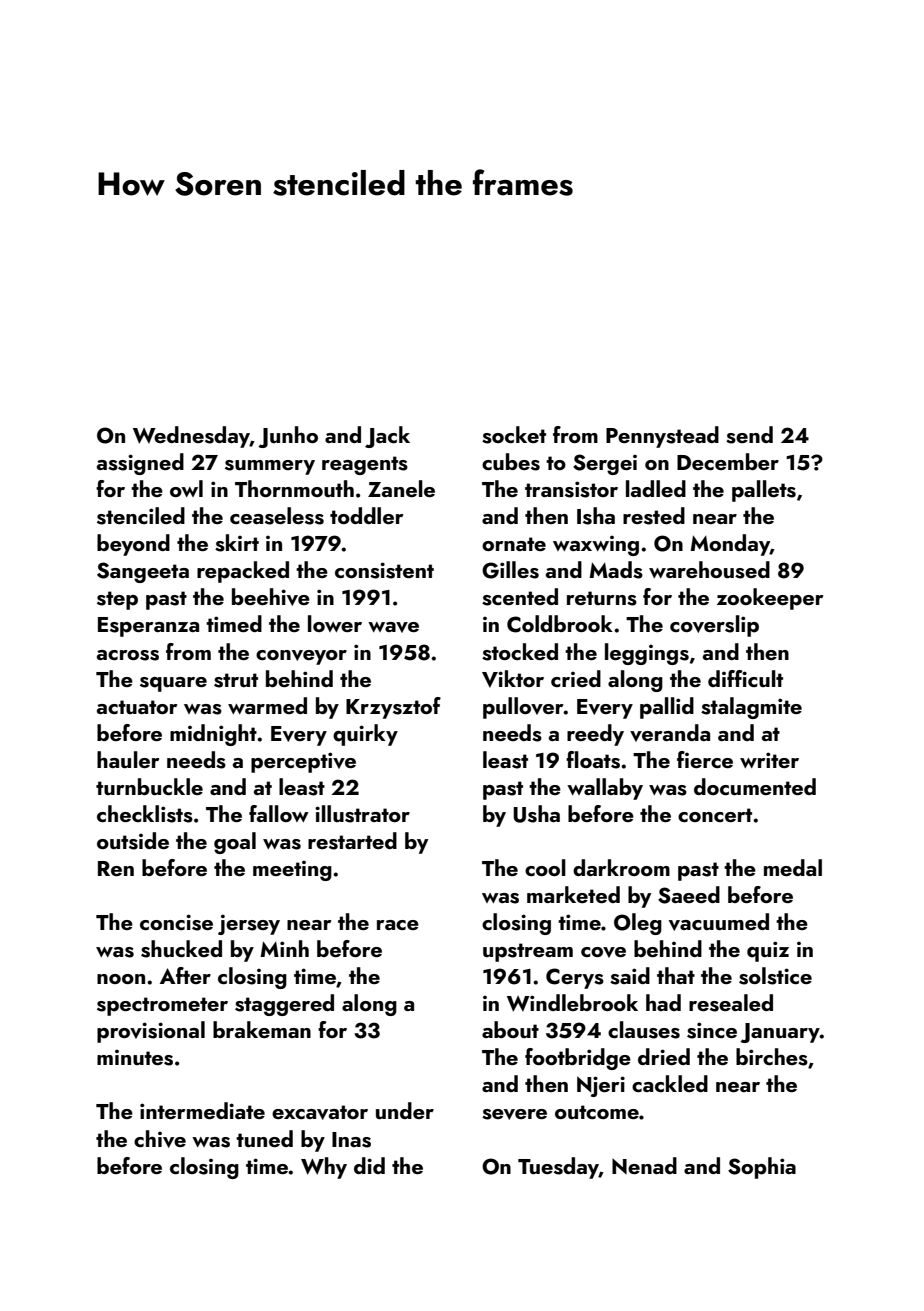 The image size is (924, 1311). Describe the element at coordinates (769, 760) in the document. I see `writer` at that location.
